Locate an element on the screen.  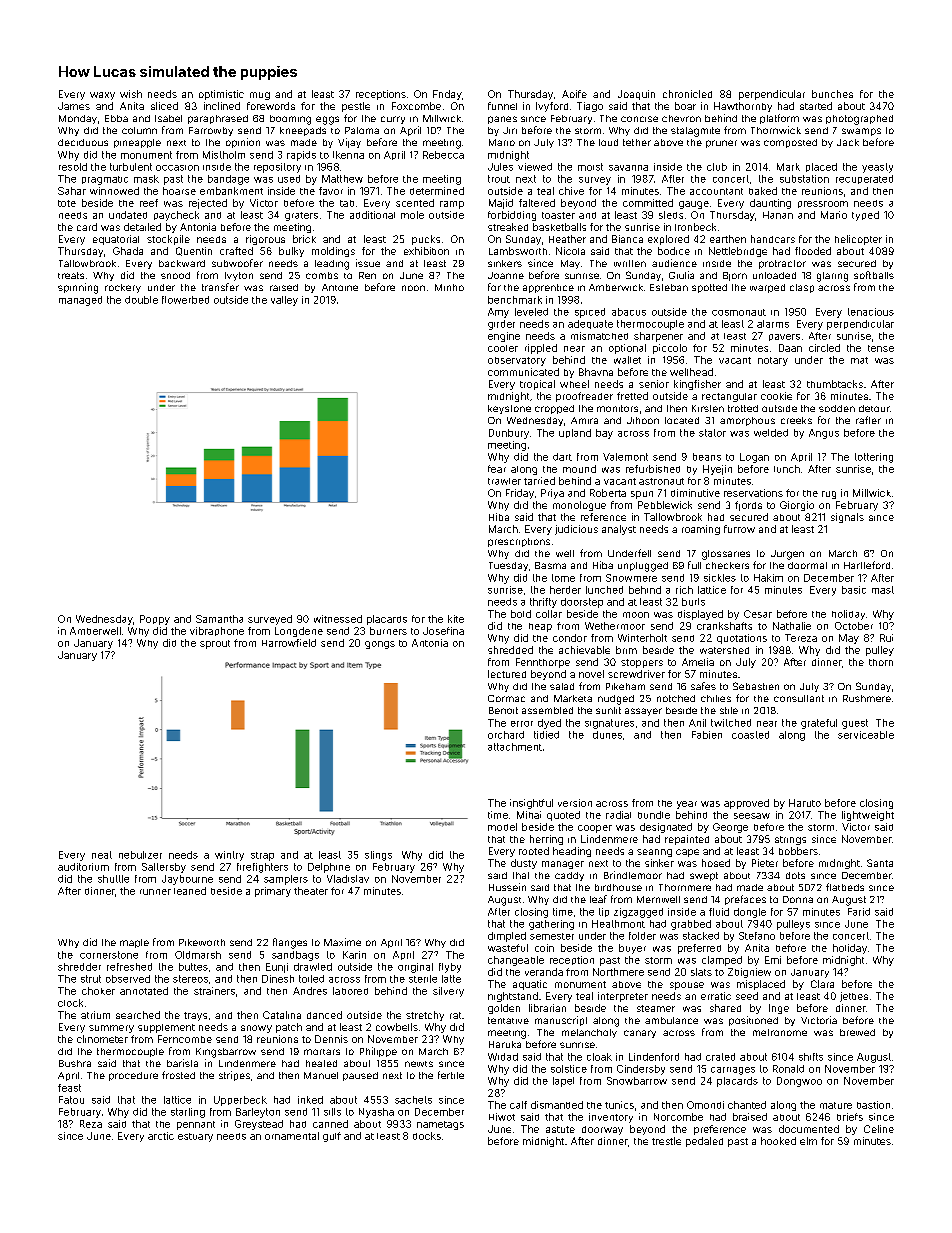
sprout is located at coordinates (215, 644).
